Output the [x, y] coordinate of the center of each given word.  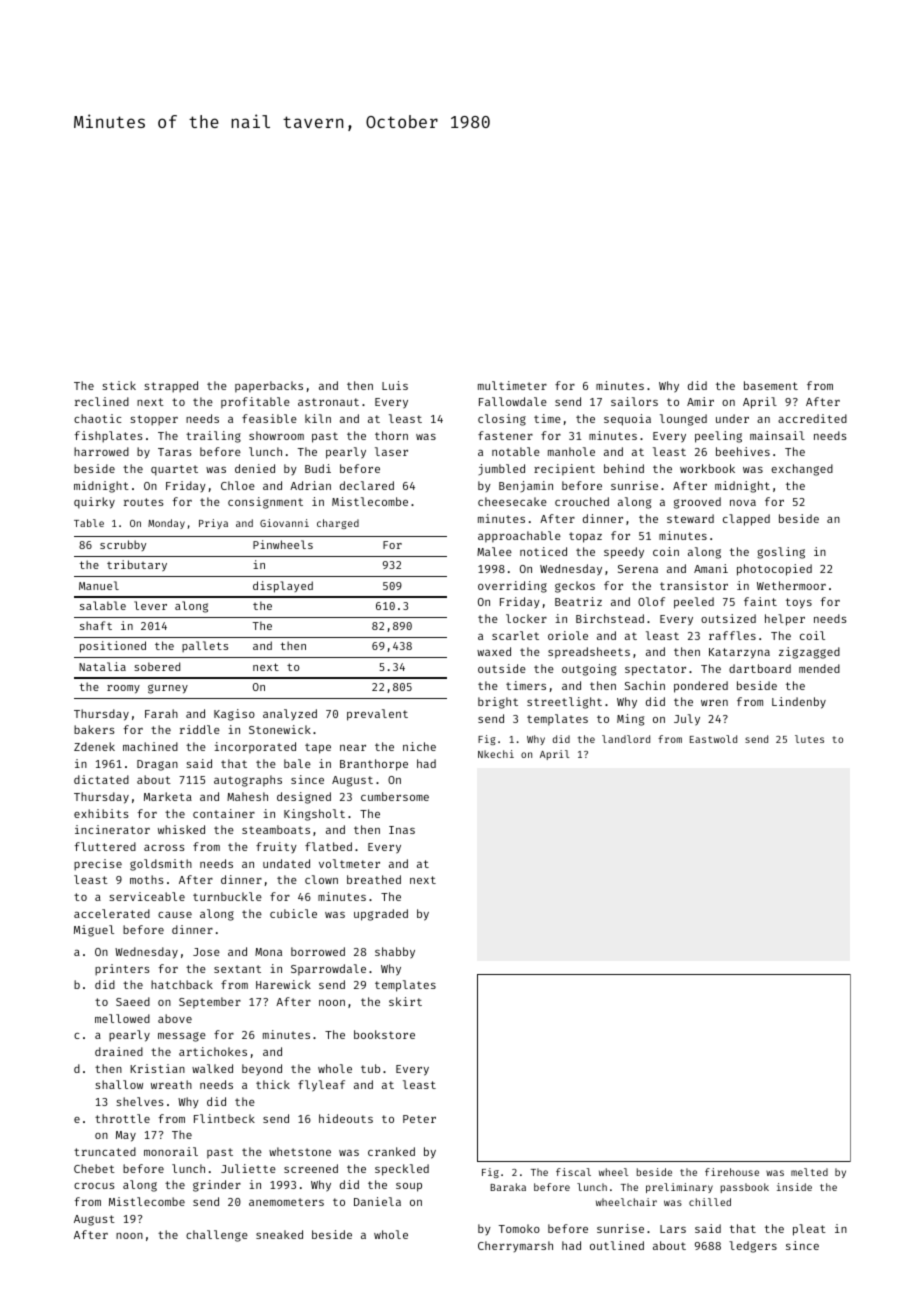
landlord [626, 739]
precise [98, 865]
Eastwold [713, 739]
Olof [651, 601]
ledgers [753, 1247]
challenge [217, 1236]
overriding [512, 587]
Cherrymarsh [515, 1246]
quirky [94, 503]
